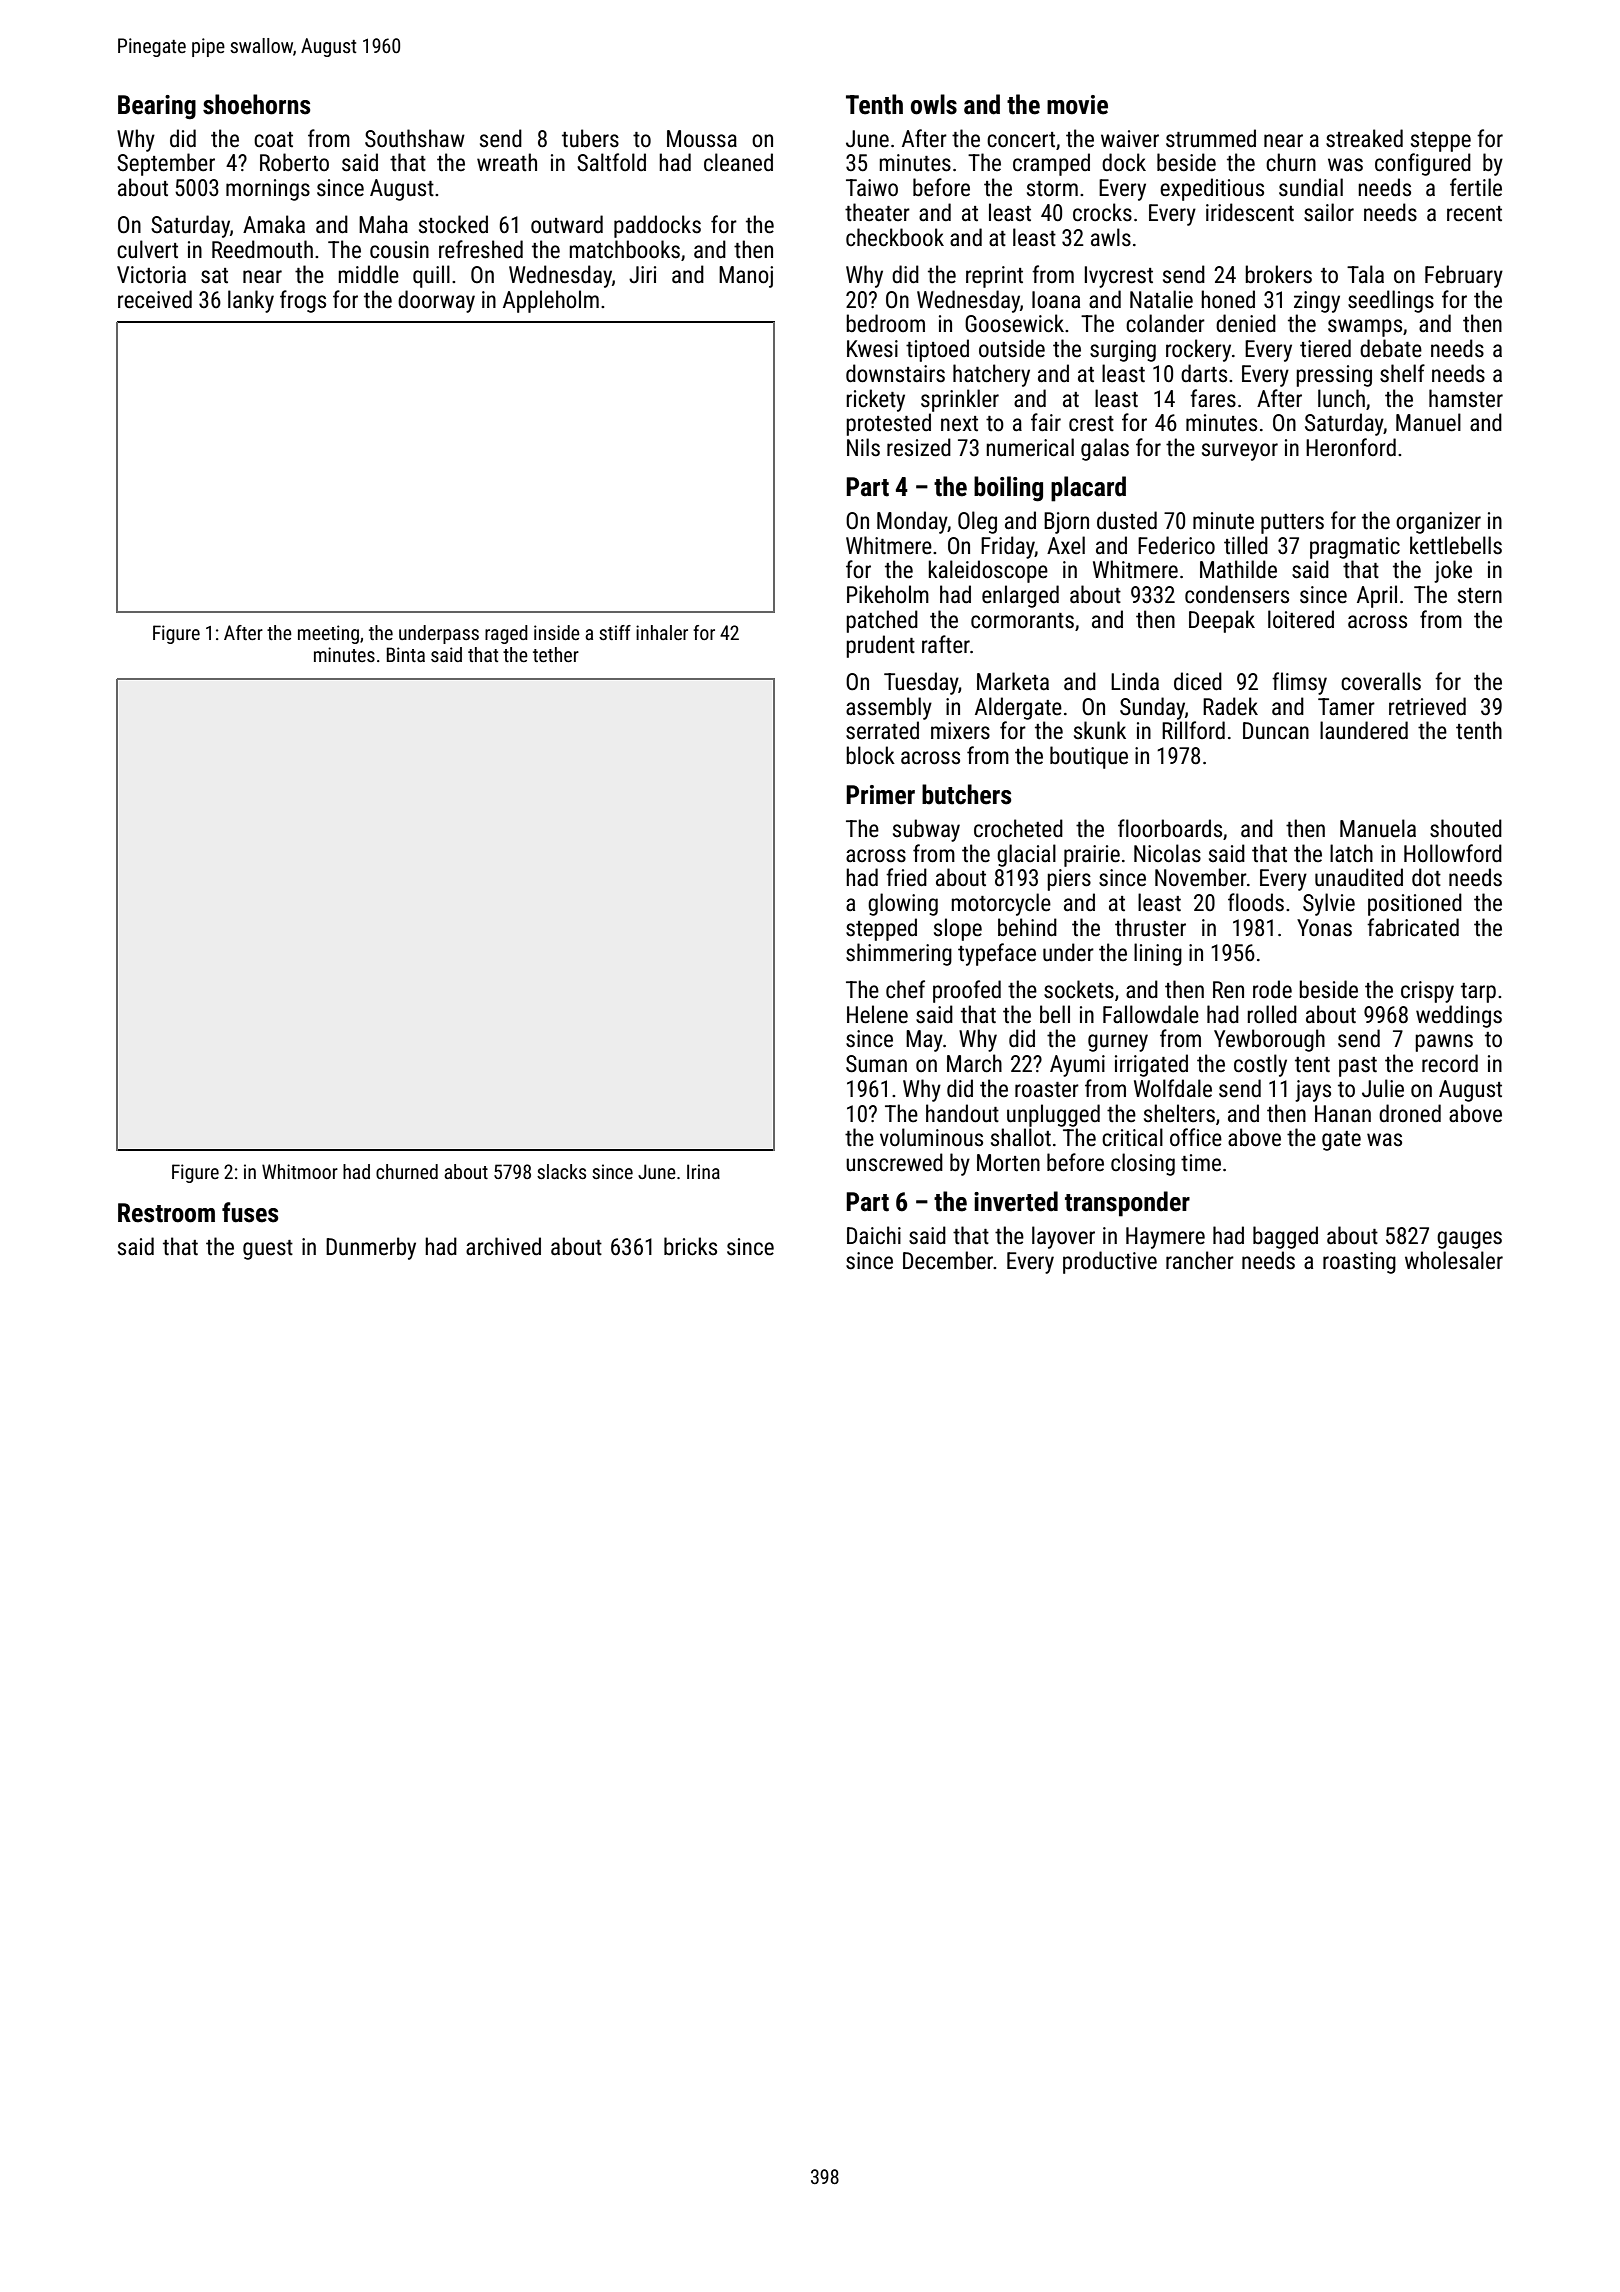  Describe the element at coordinates (934, 104) in the document. I see `owls` at that location.
